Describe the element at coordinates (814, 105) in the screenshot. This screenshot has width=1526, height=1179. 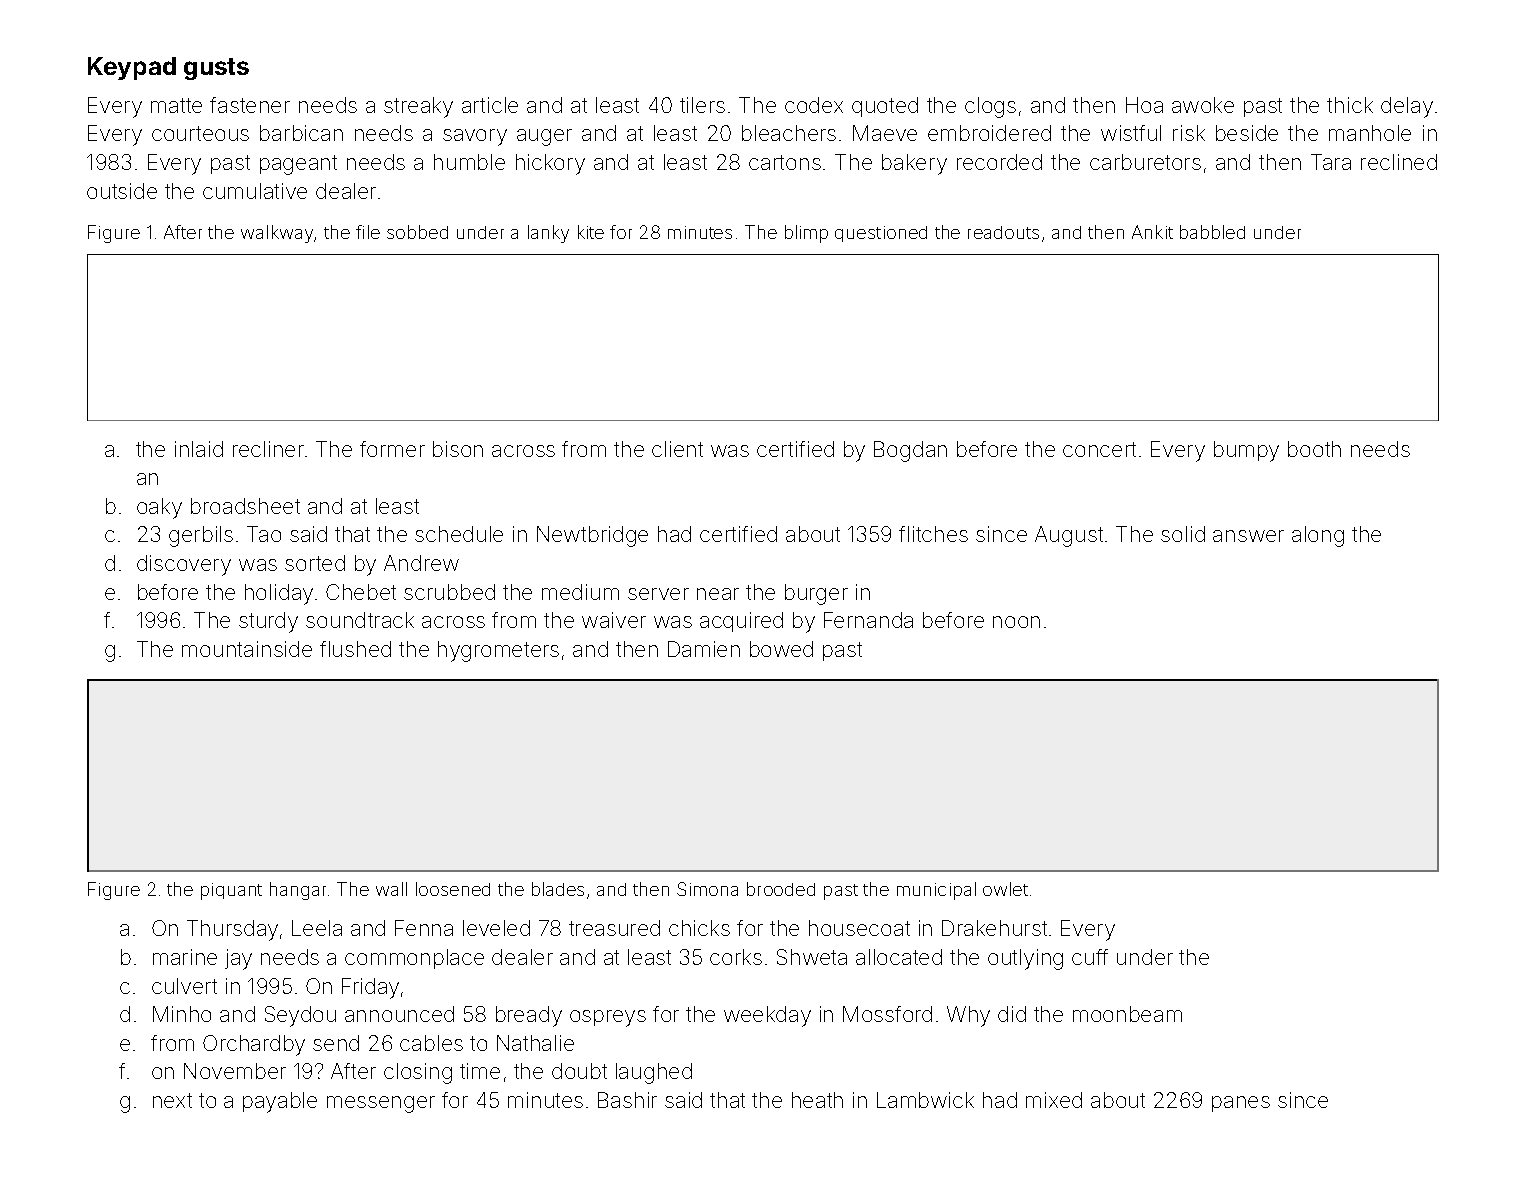
I see `codex` at that location.
